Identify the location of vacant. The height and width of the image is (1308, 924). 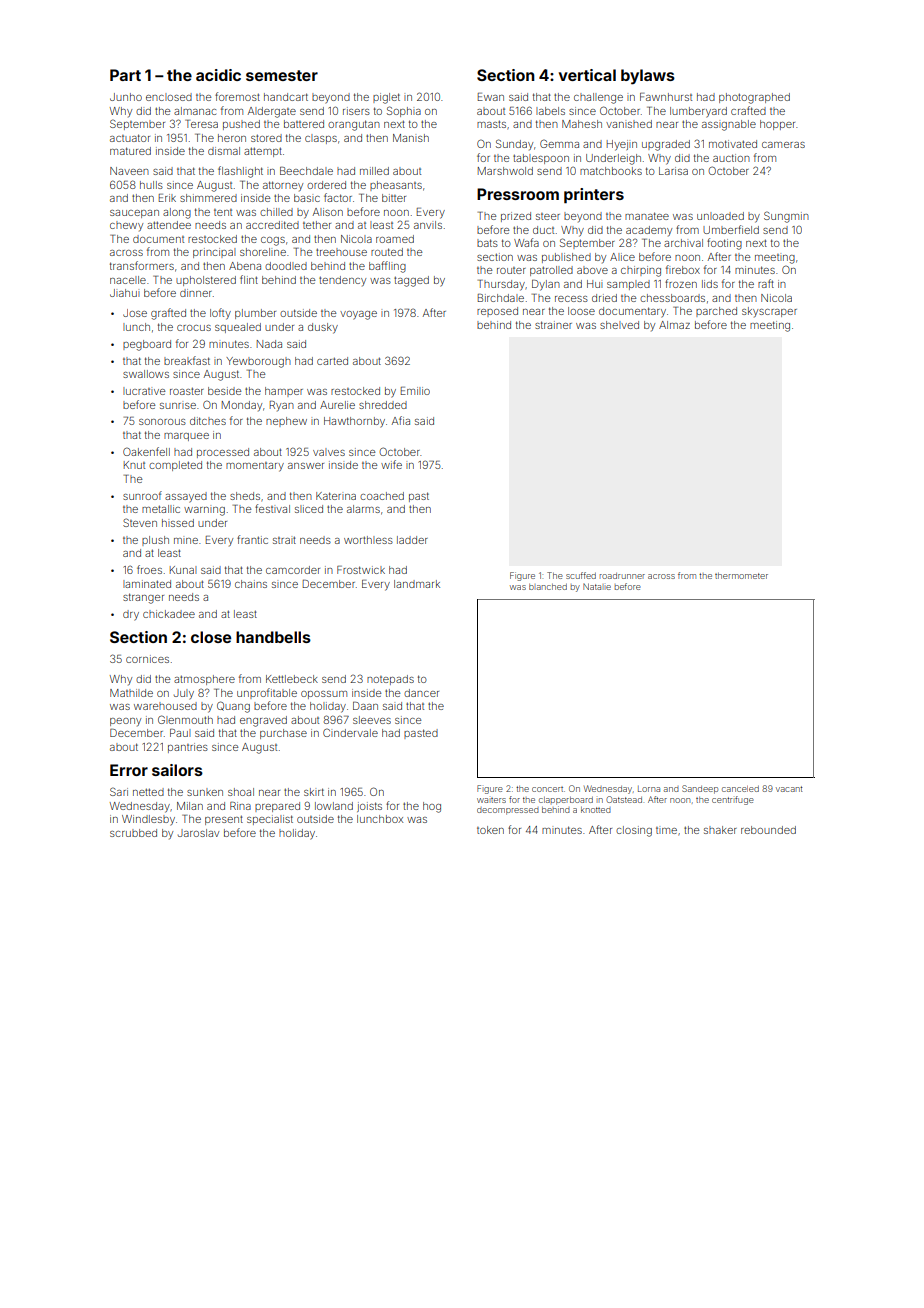
(789, 789).
